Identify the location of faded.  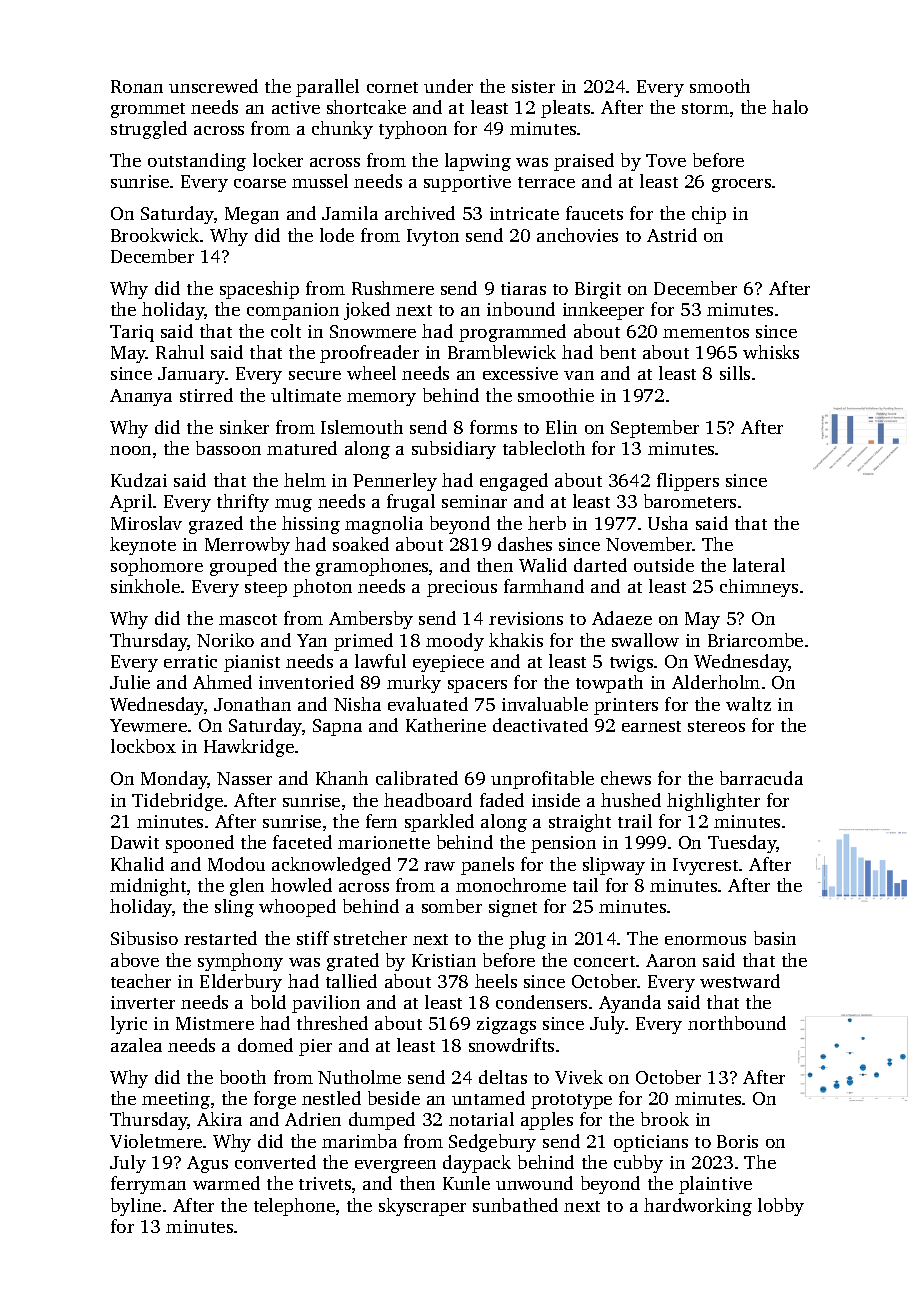
(502, 800).
